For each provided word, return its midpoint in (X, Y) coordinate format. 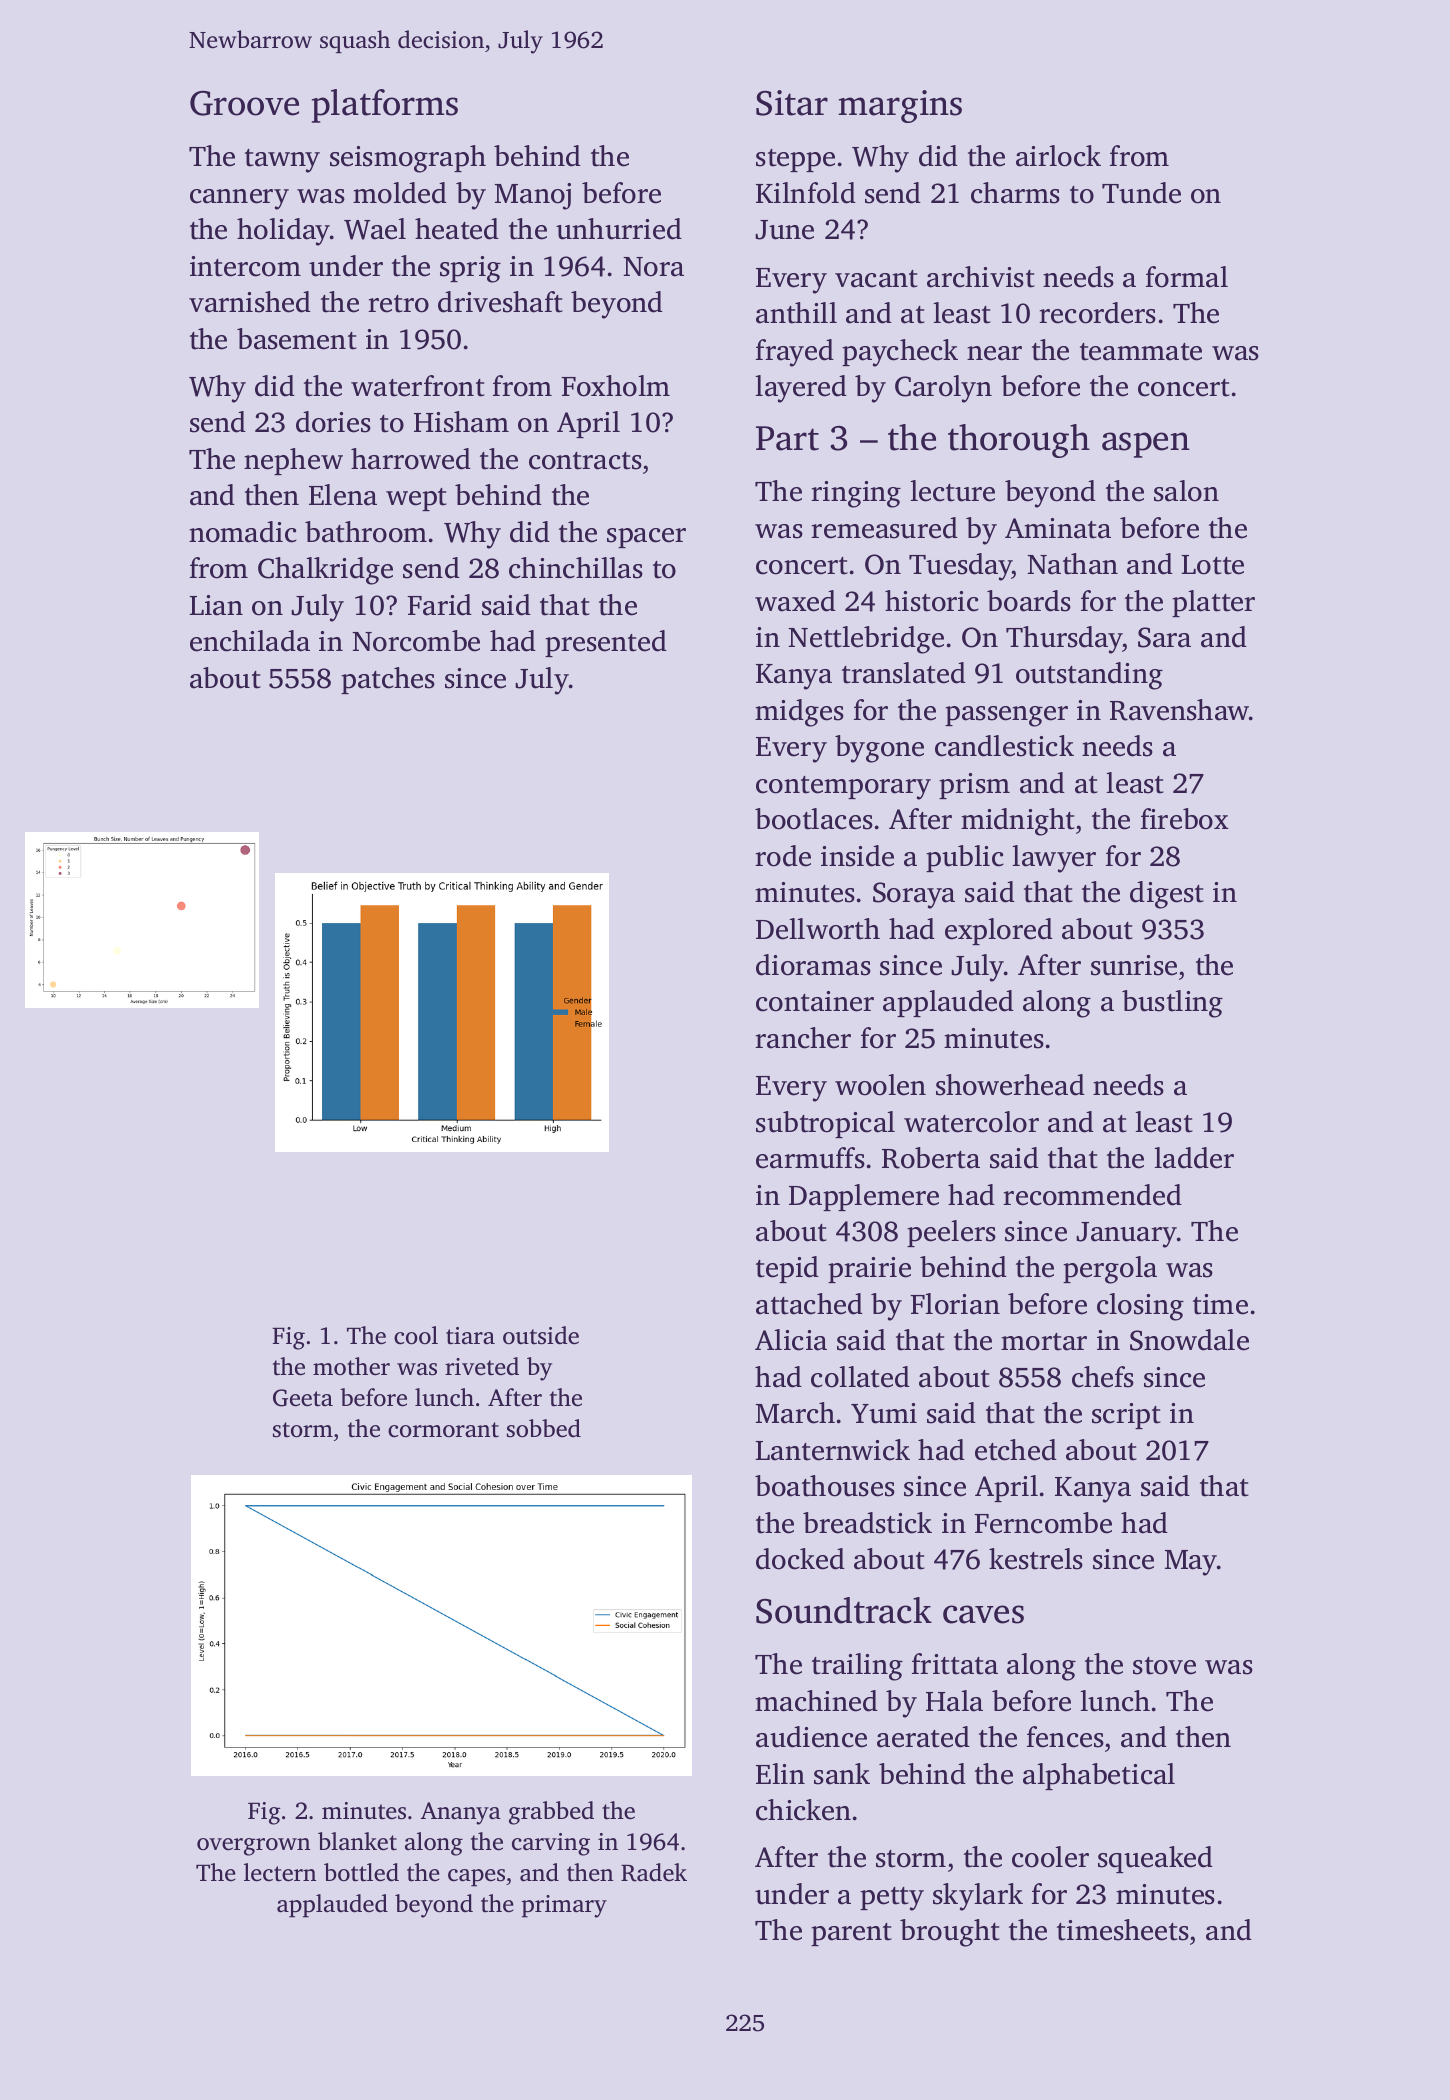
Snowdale (1189, 1340)
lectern (280, 1872)
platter (1213, 603)
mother (351, 1366)
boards (1029, 601)
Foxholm (615, 386)
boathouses (825, 1486)
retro (398, 304)
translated (904, 673)
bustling (1172, 1004)
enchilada (250, 641)
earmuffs (810, 1158)
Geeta (303, 1398)
